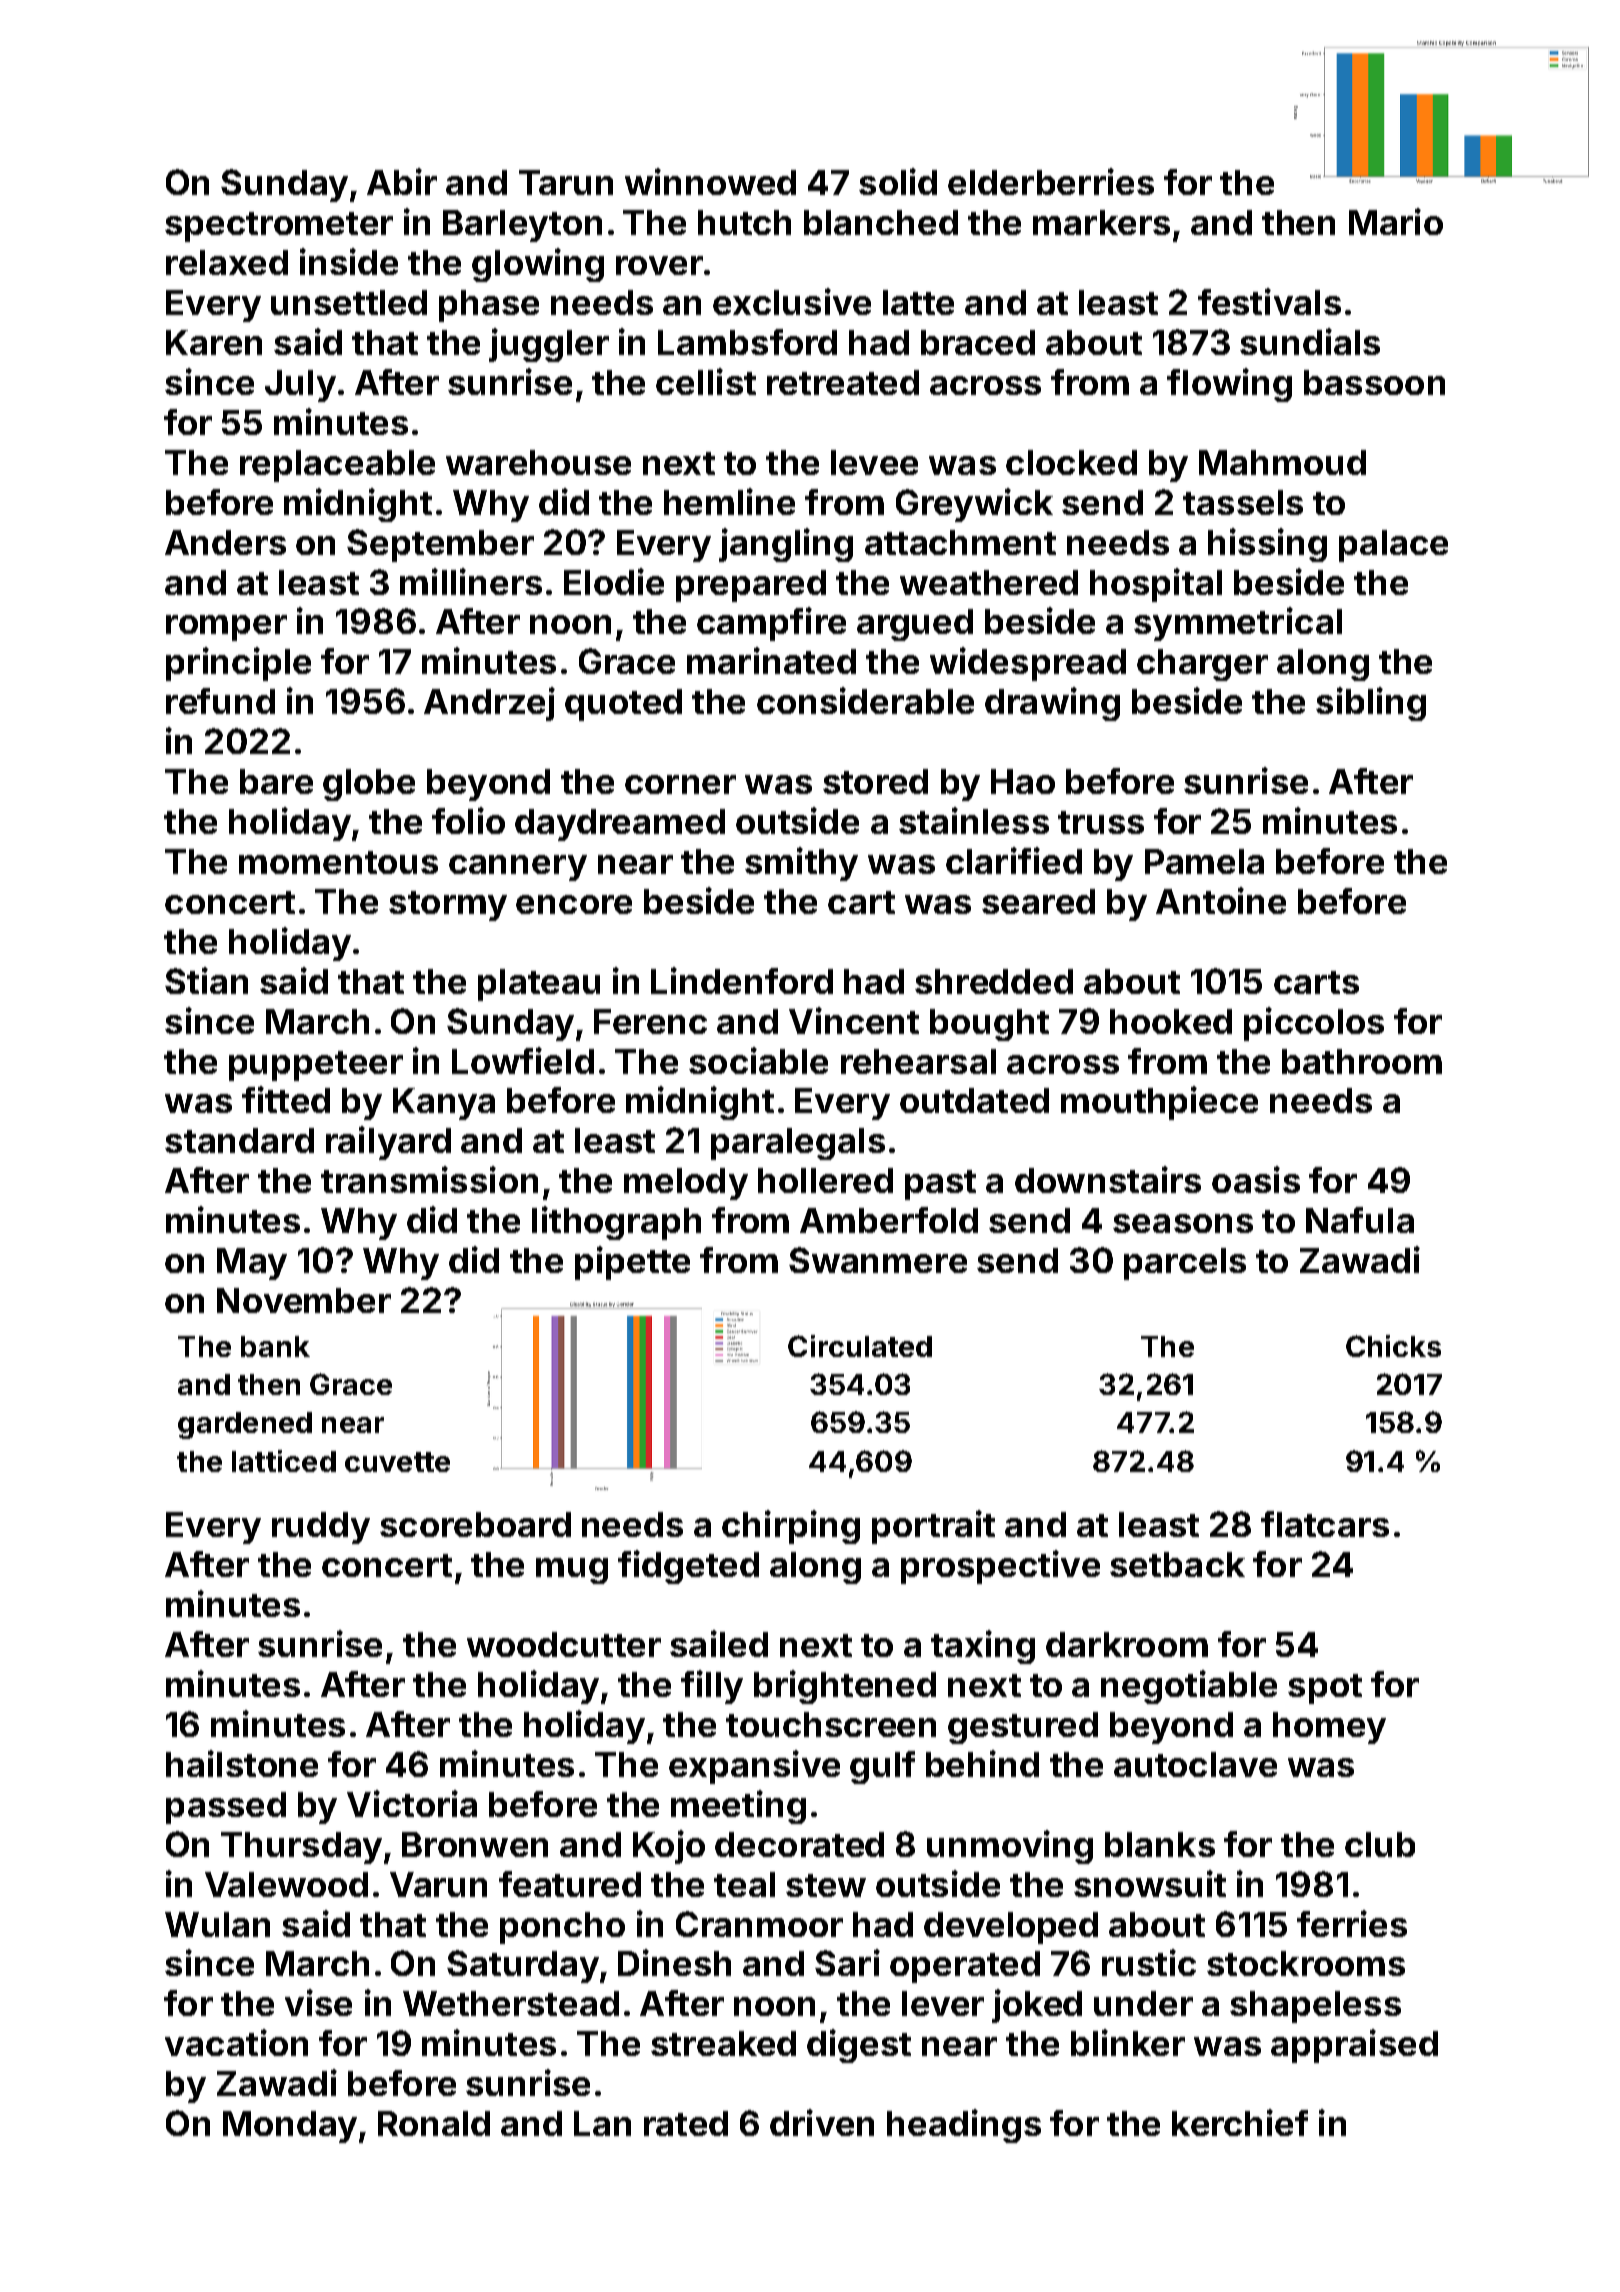 The image size is (1620, 2292). I want to click on bassoon, so click(1374, 382).
